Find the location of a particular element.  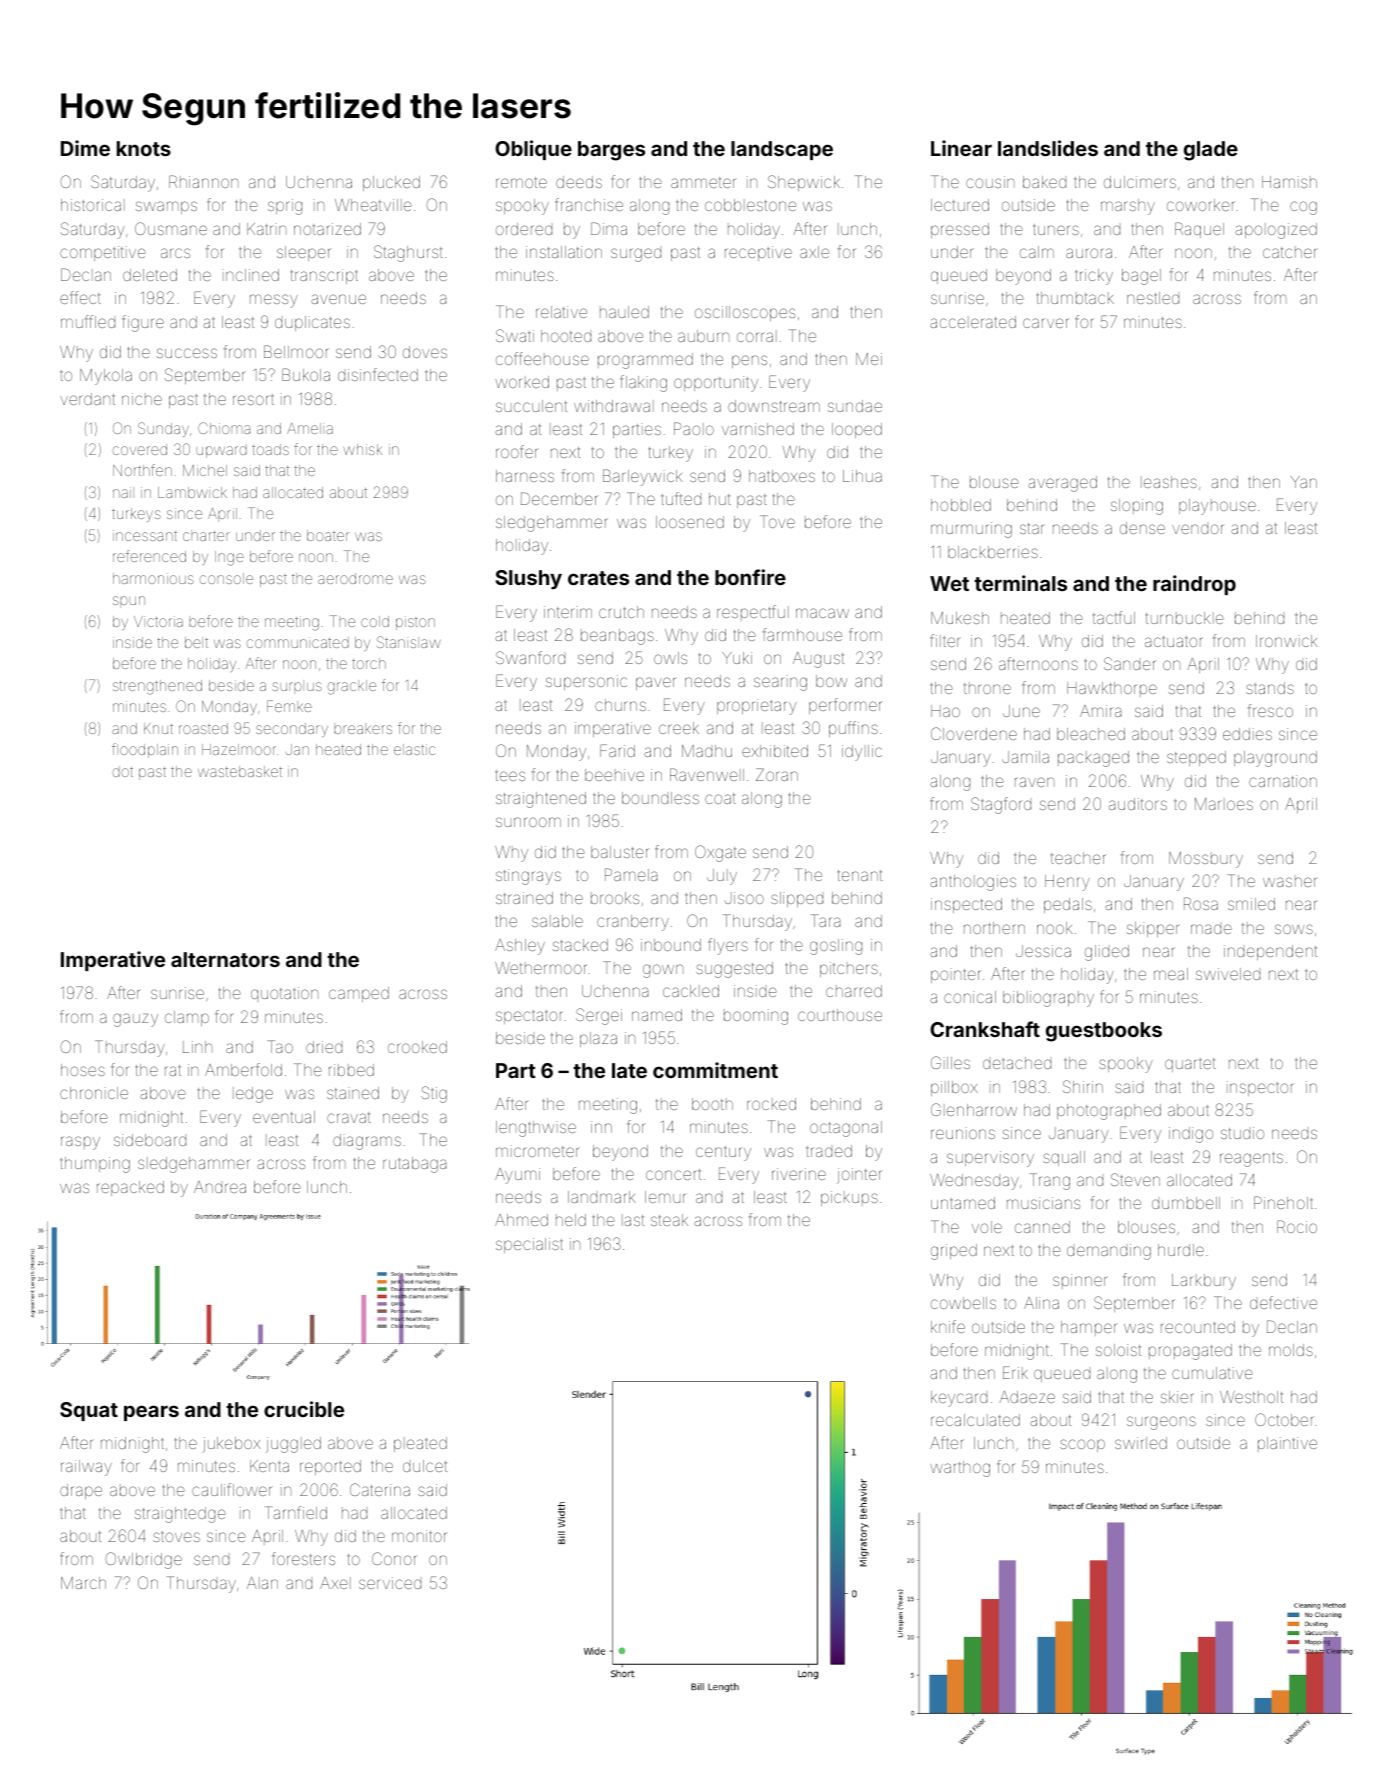

crates is located at coordinates (598, 578).
